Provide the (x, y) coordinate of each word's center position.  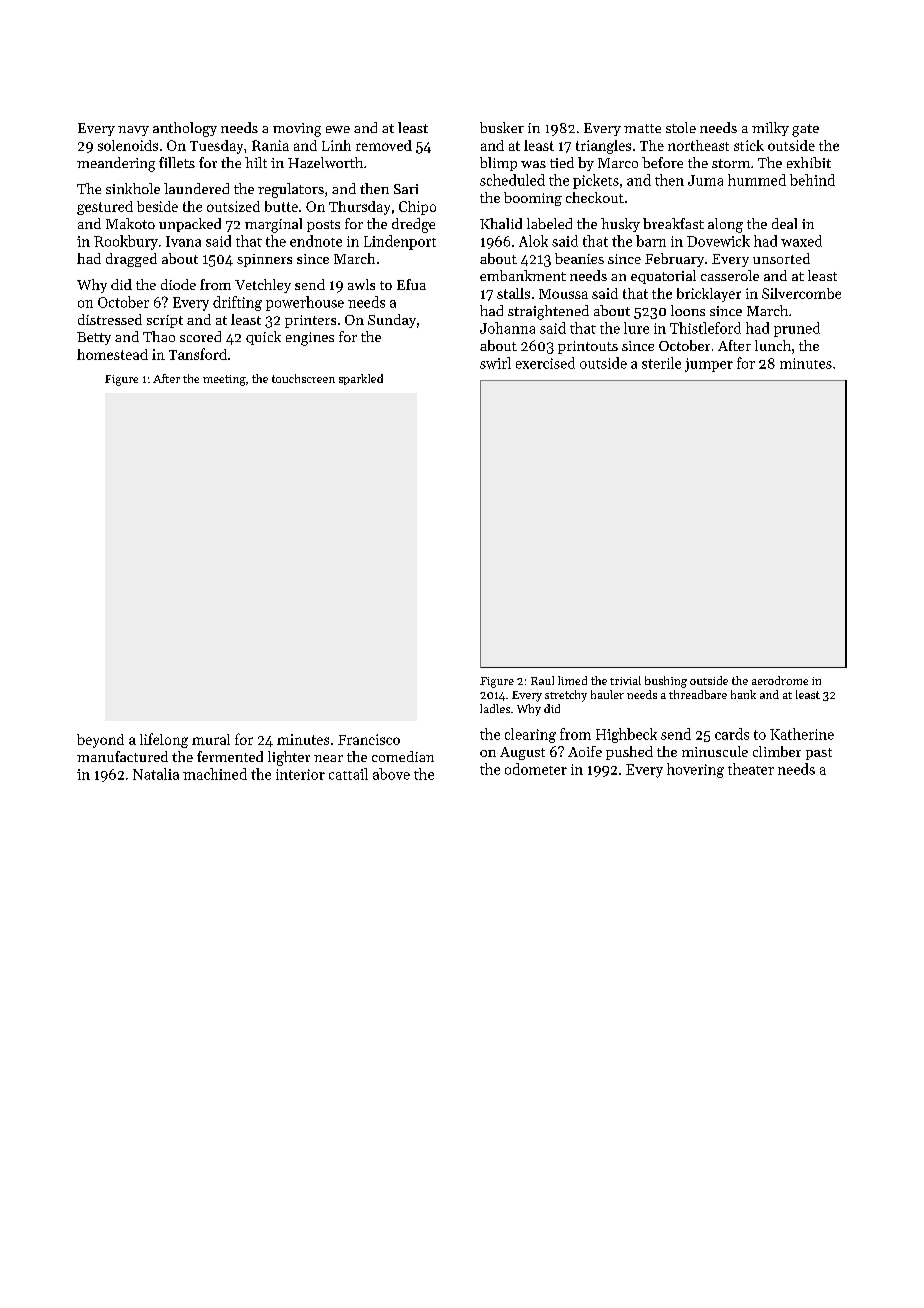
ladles (495, 708)
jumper (709, 365)
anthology (185, 129)
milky (770, 129)
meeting (224, 380)
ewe (338, 129)
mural (211, 739)
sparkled (361, 379)
